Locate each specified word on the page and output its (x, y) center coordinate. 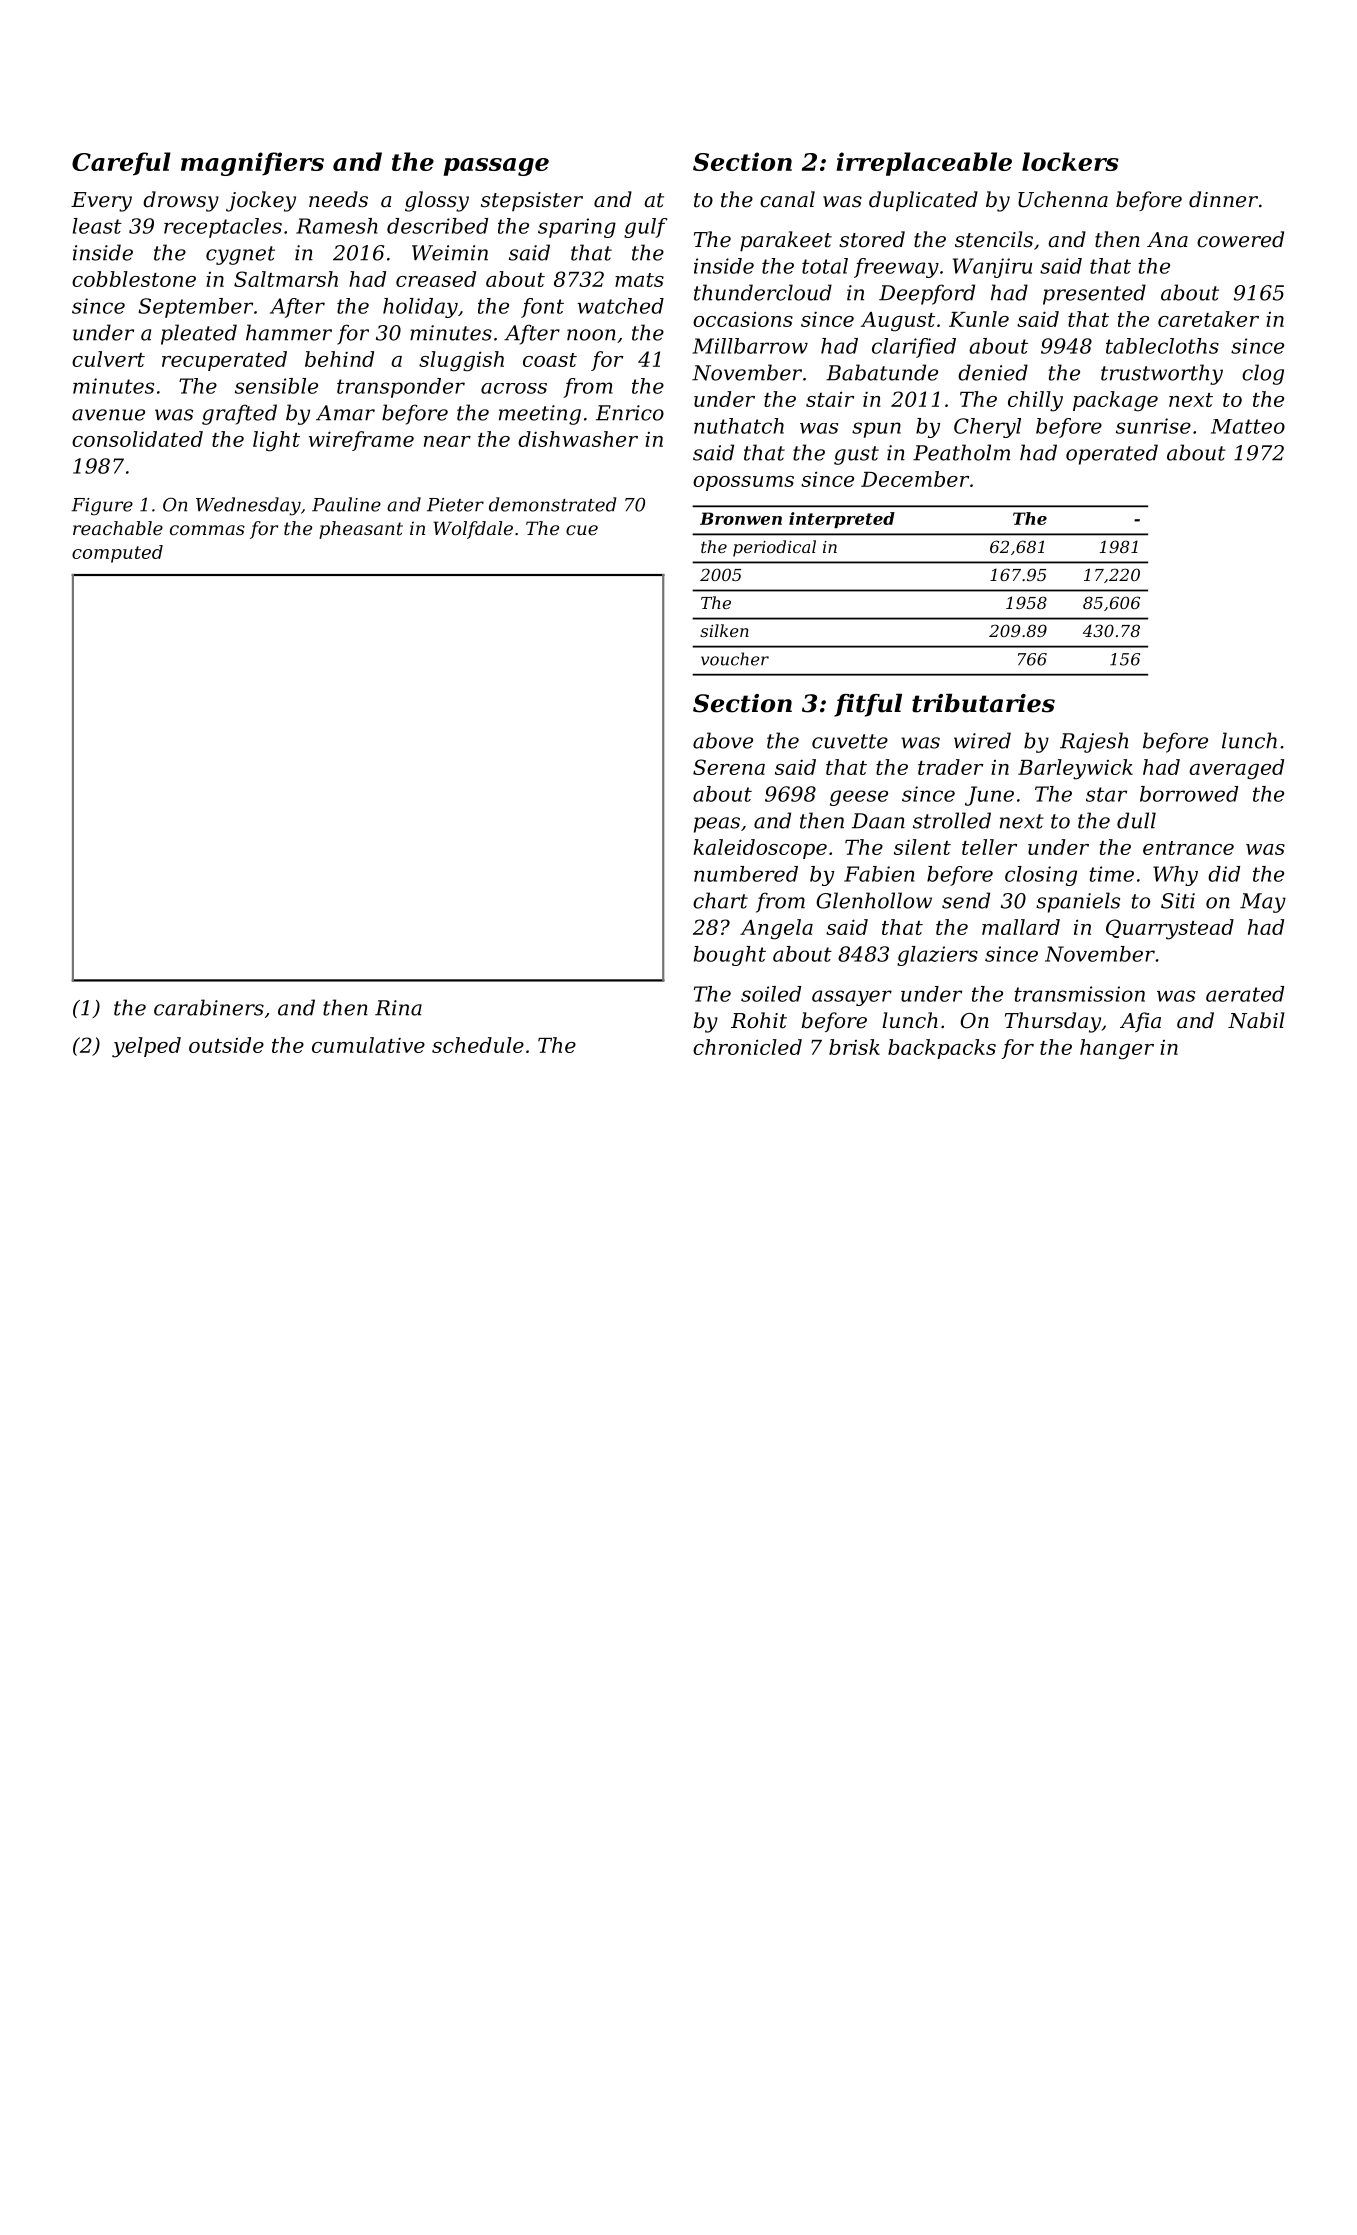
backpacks (942, 1049)
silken (724, 630)
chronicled (747, 1047)
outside (226, 1045)
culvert (108, 359)
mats (639, 280)
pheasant (361, 530)
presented (1094, 294)
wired (982, 740)
